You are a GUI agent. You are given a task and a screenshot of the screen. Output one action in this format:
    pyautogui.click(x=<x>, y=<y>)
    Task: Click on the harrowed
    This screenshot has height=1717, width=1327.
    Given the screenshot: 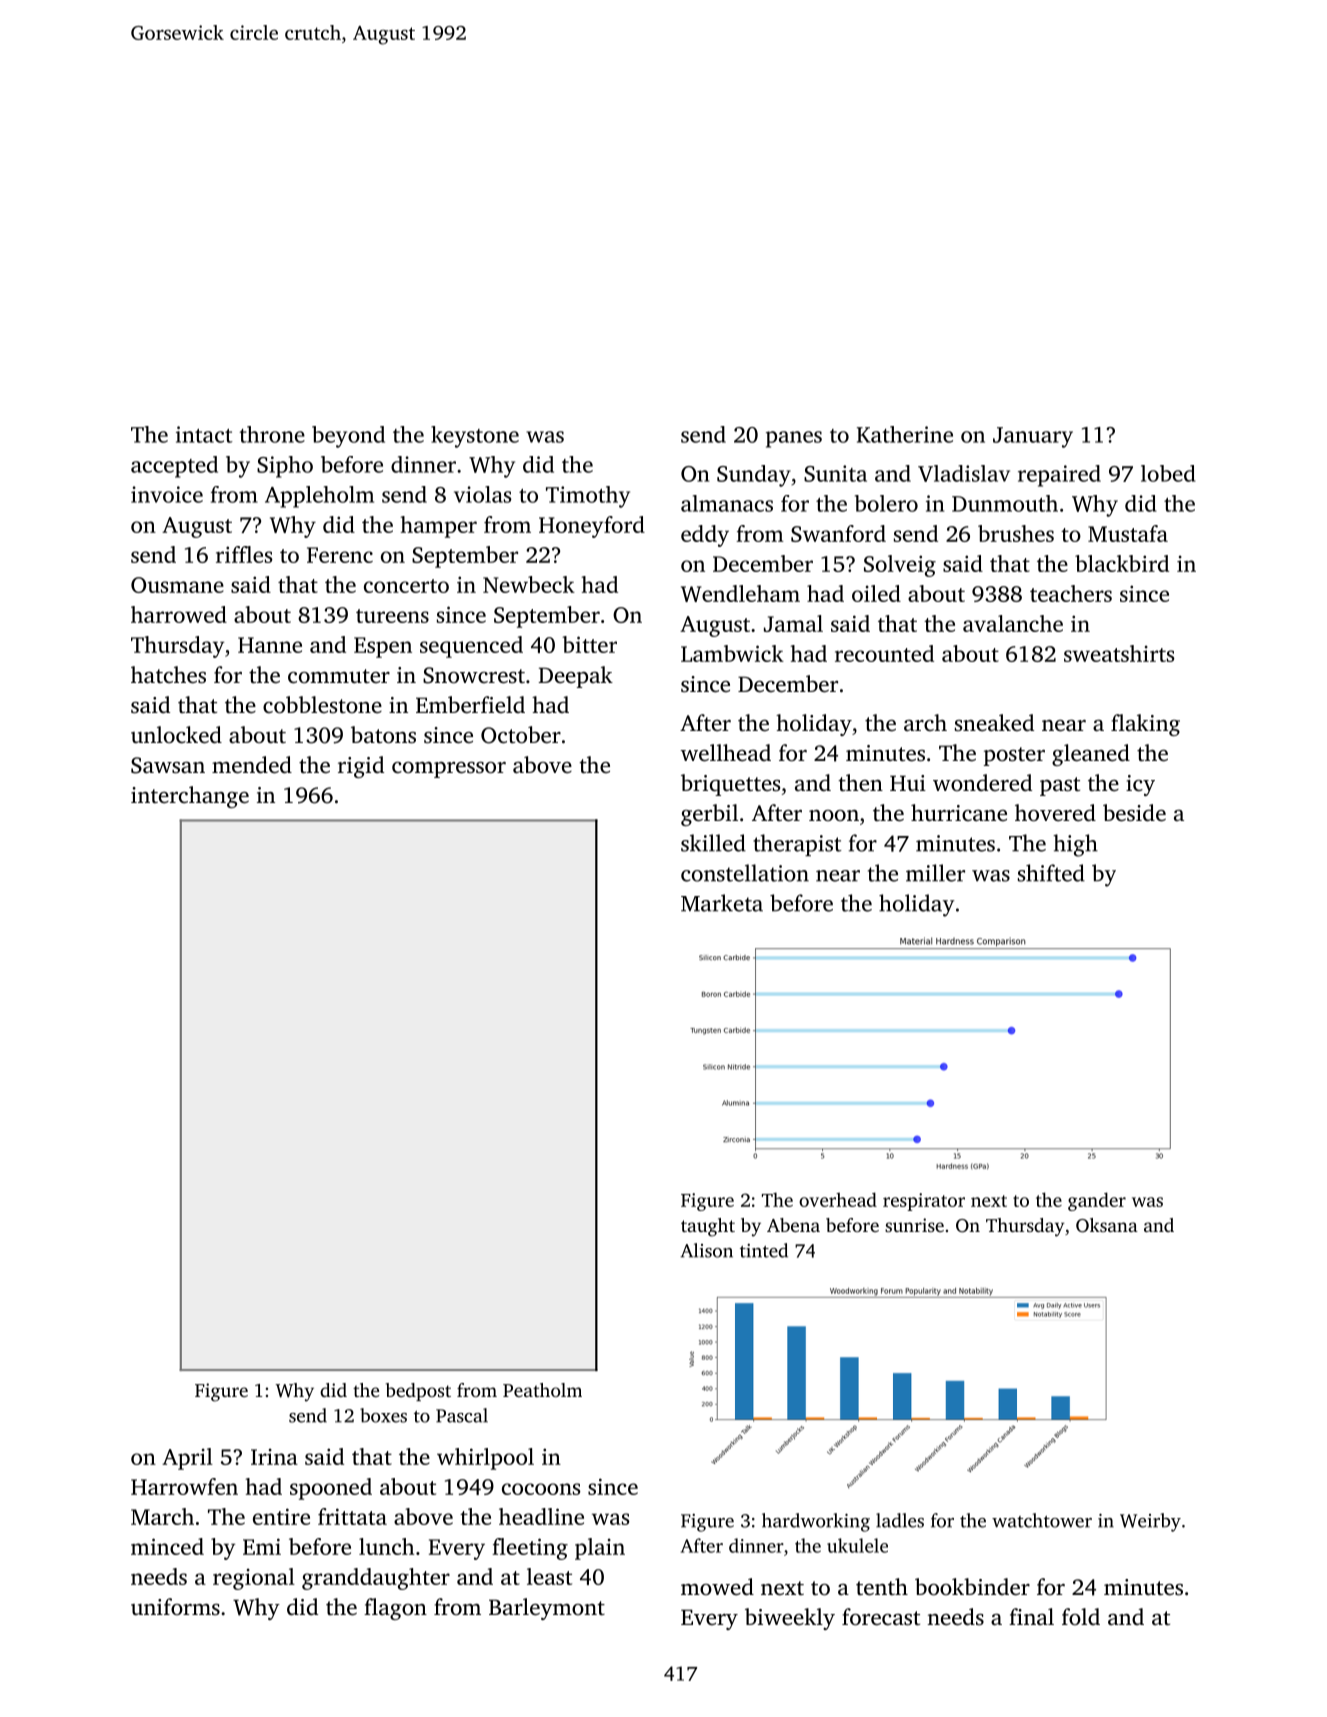 What is the action you would take?
    pyautogui.click(x=179, y=614)
